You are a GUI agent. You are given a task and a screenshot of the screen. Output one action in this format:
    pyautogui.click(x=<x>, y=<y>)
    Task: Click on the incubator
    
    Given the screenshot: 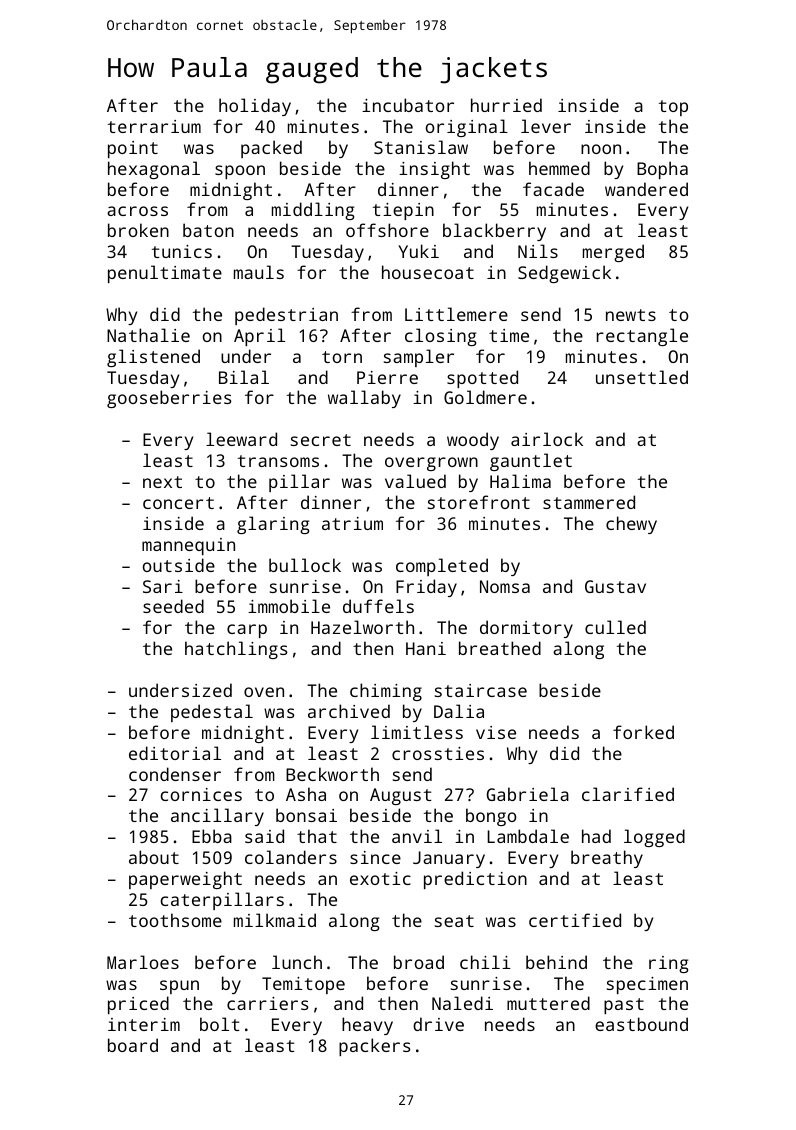 What is the action you would take?
    pyautogui.click(x=408, y=105)
